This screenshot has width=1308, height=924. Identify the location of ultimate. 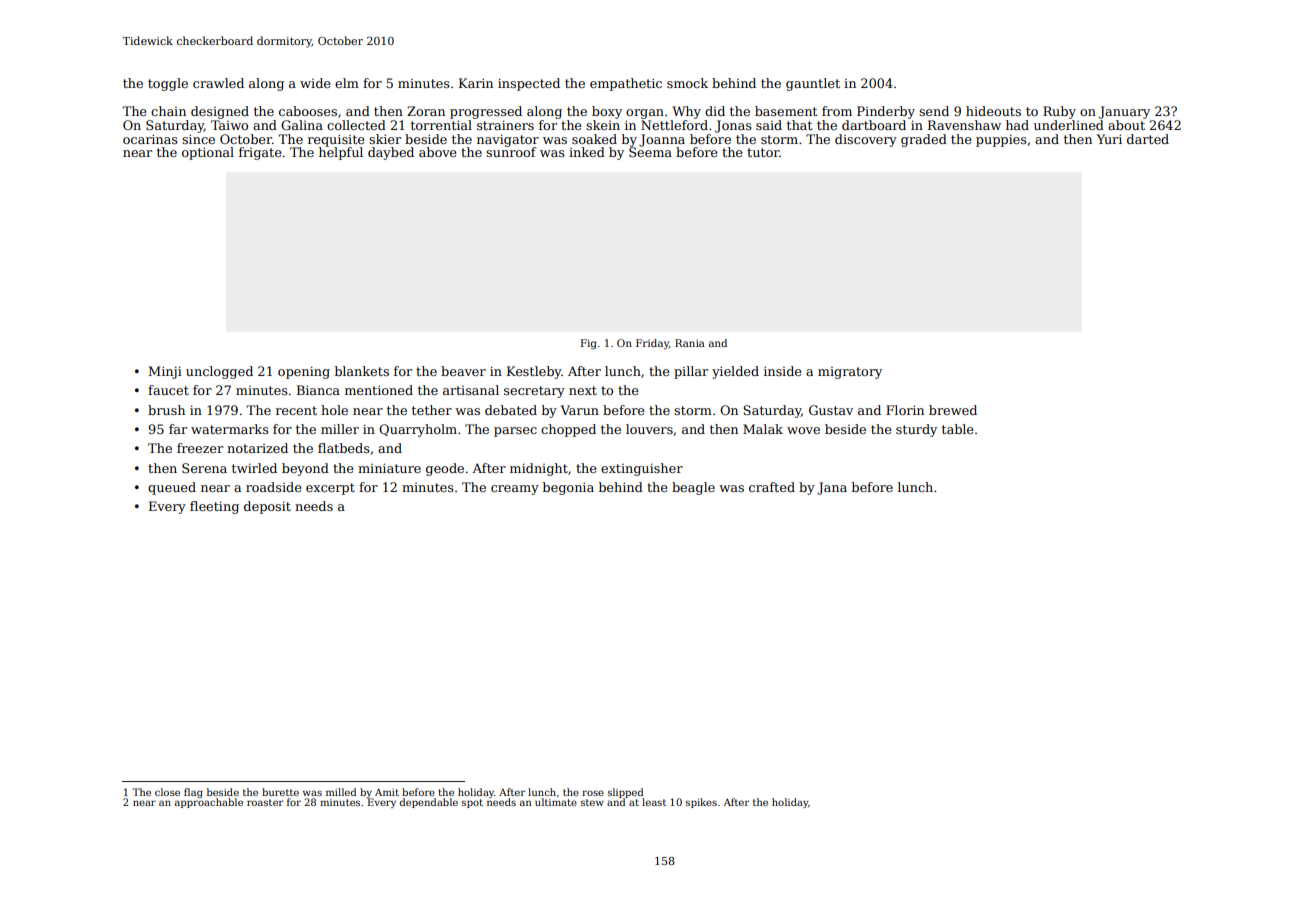
(556, 802).
